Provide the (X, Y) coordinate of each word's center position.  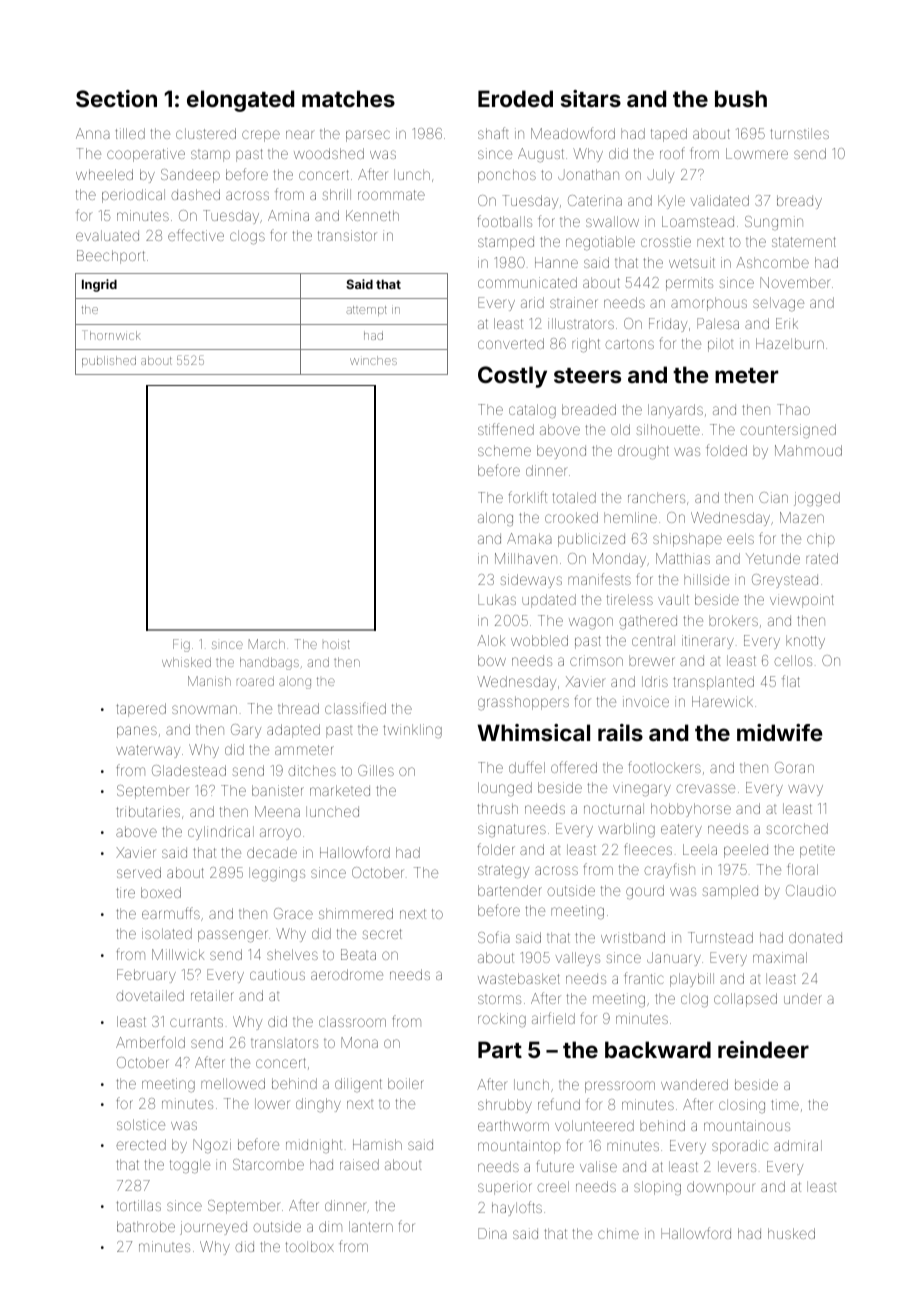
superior (505, 1188)
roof (672, 153)
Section (116, 98)
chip (821, 540)
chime (618, 1233)
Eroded (515, 98)
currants (196, 1022)
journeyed (213, 1228)
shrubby (505, 1106)
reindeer (763, 1049)
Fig (181, 645)
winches (373, 360)
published (109, 361)
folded (726, 450)
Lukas (497, 599)
